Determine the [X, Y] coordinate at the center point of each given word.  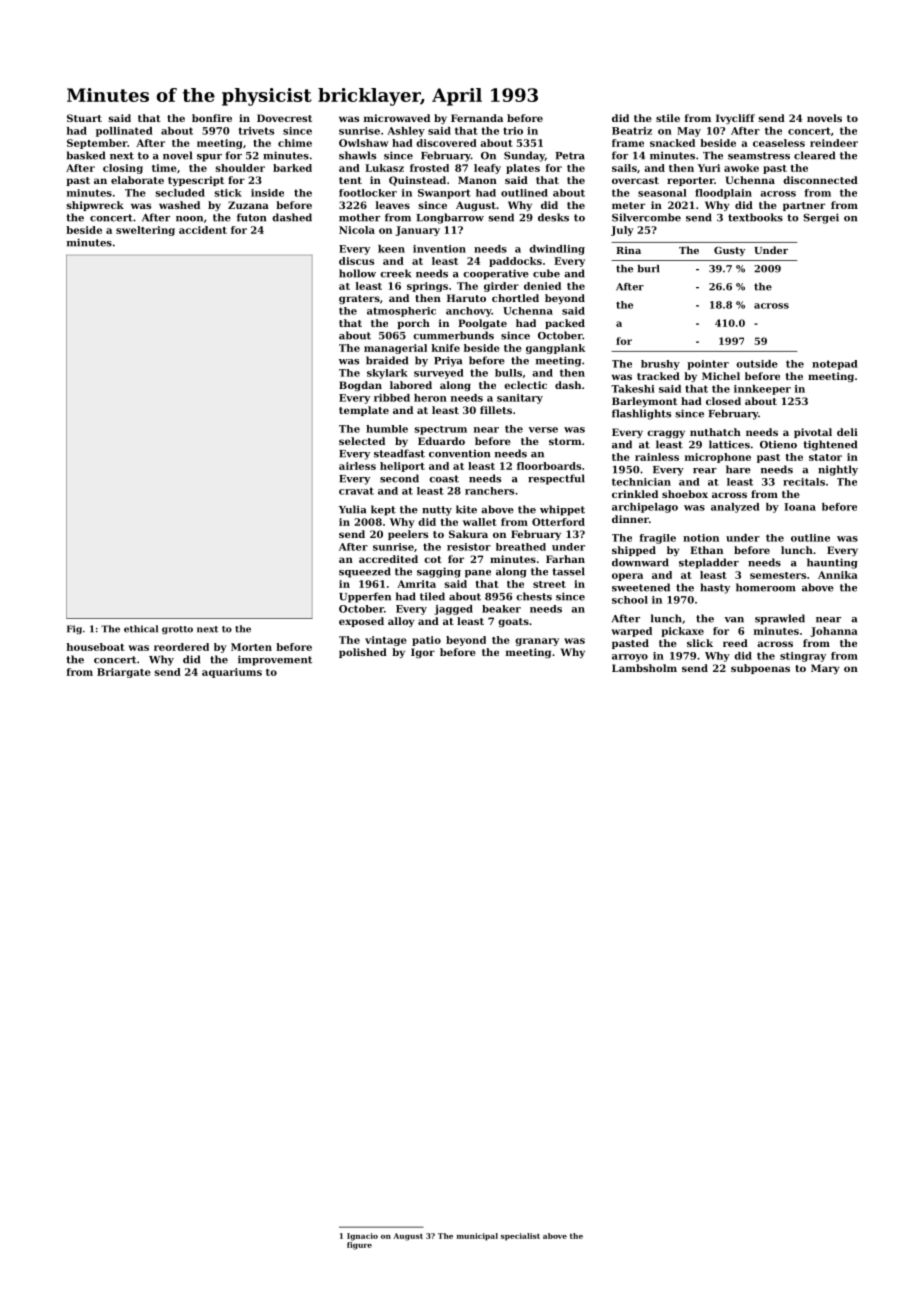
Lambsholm [644, 668]
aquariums [232, 673]
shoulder [240, 168]
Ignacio [362, 1237]
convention [459, 453]
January [417, 231]
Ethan [706, 550]
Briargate [124, 673]
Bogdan [360, 386]
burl [648, 269]
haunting [832, 563]
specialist [520, 1237]
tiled [432, 596]
